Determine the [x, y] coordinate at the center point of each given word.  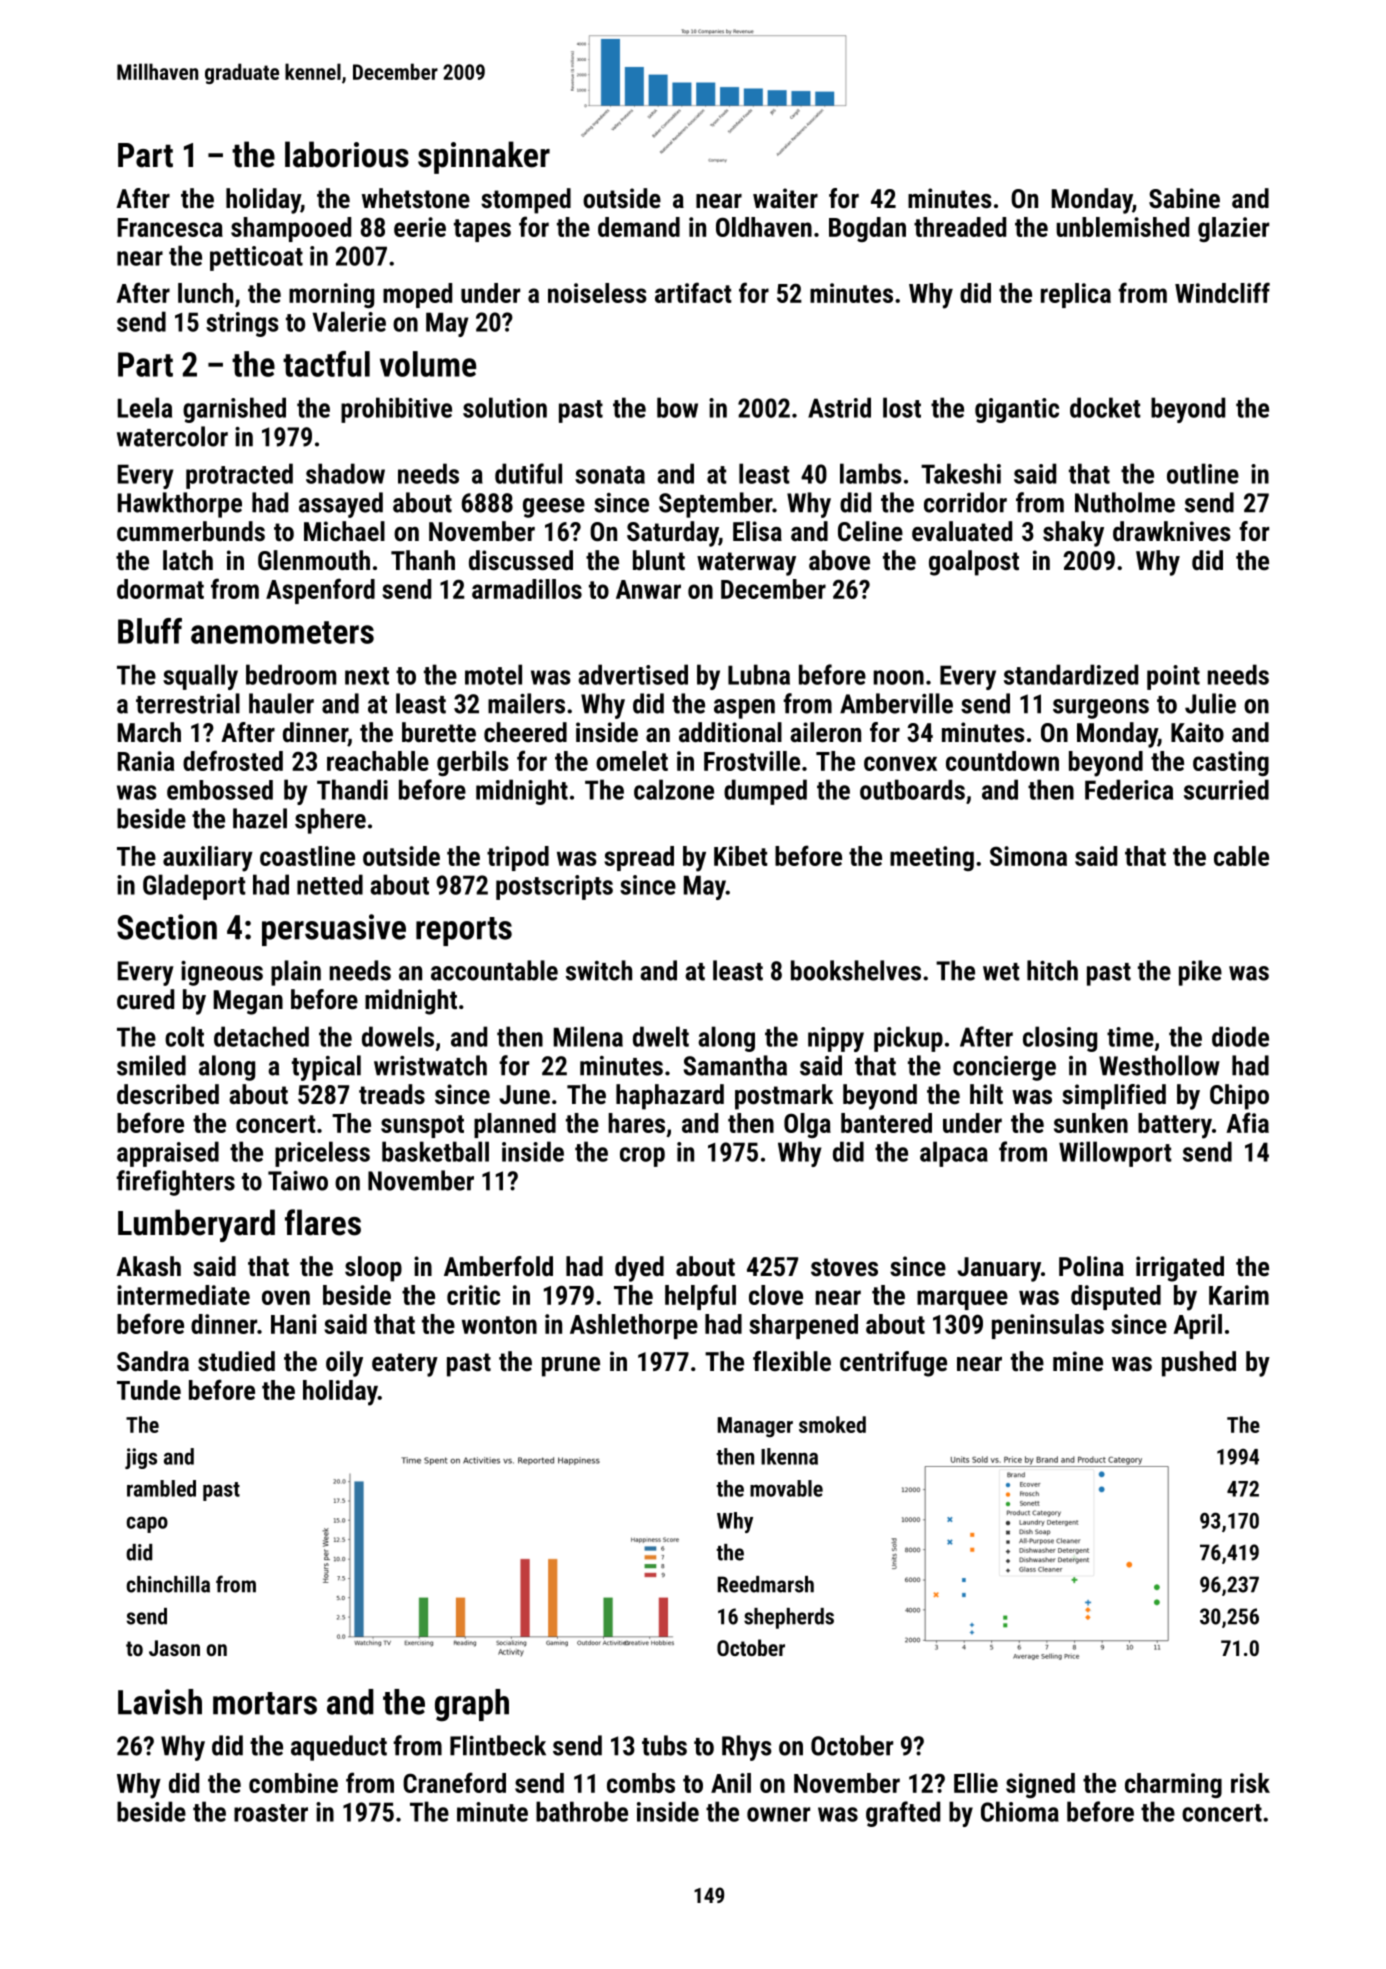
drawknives [1172, 531]
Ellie [976, 1783]
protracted [239, 476]
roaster [271, 1813]
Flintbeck [498, 1745]
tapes [482, 230]
